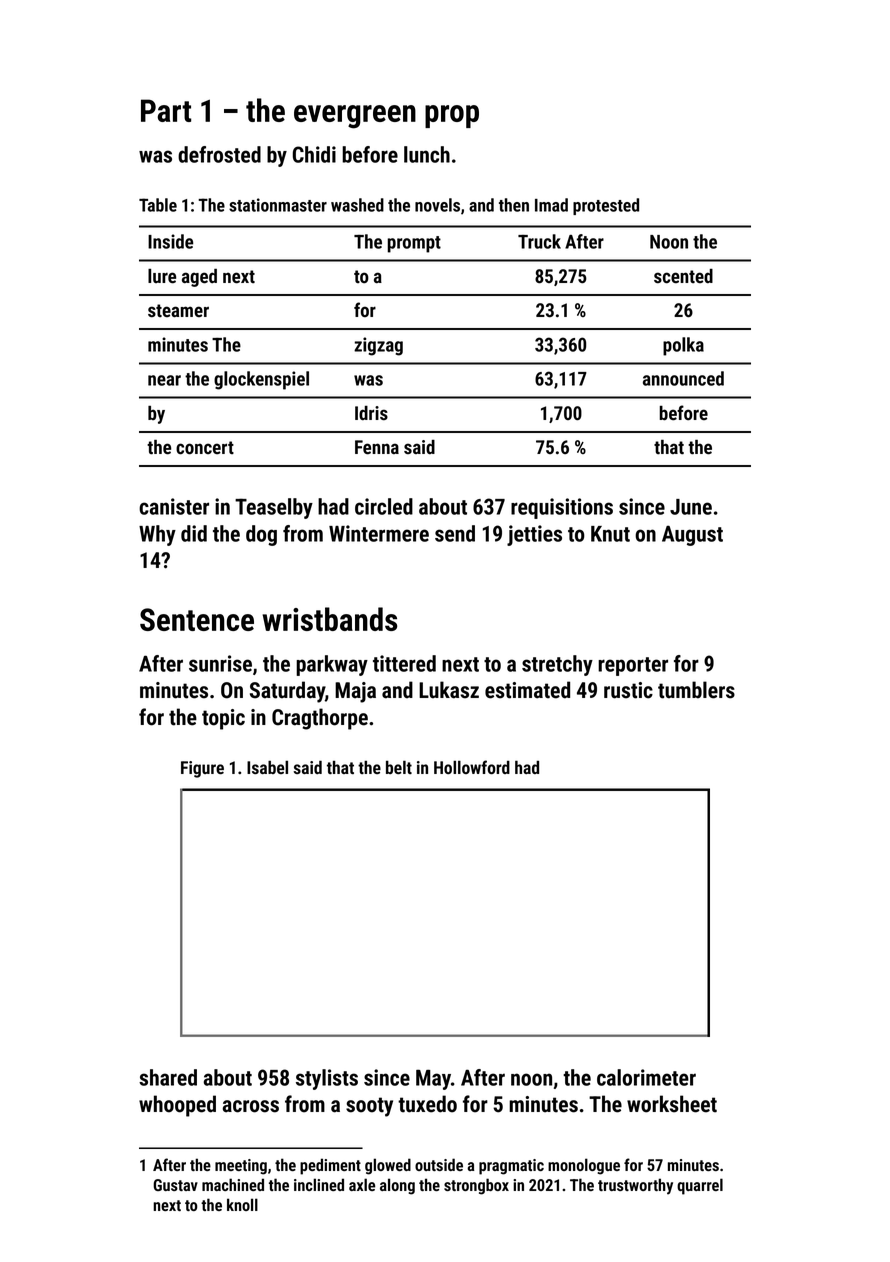  I want to click on August, so click(692, 535).
